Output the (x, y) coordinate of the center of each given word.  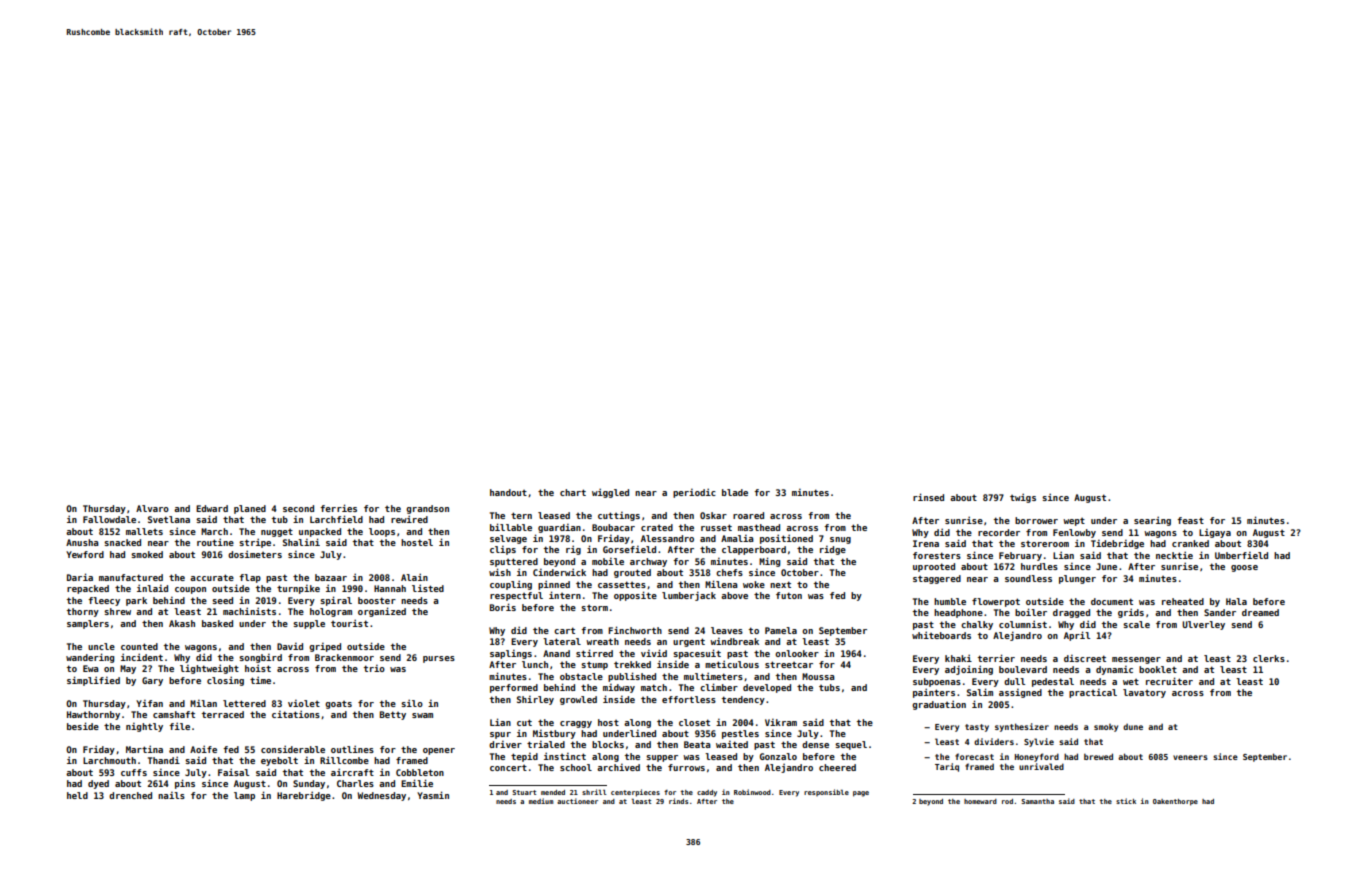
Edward (212, 508)
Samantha (1037, 801)
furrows (686, 767)
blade (735, 492)
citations (296, 714)
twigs (1023, 498)
